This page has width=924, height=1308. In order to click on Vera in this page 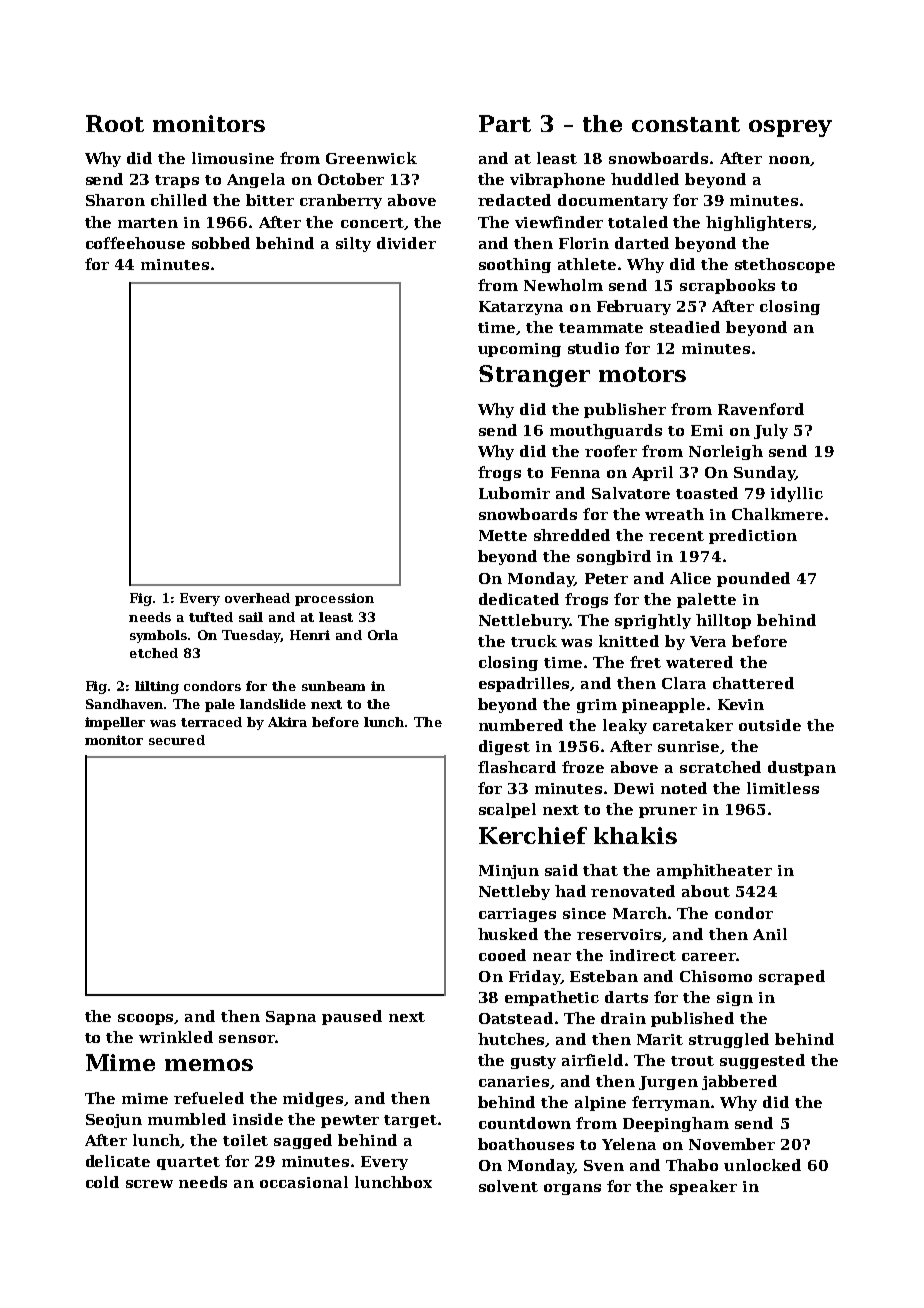, I will do `click(708, 641)`.
